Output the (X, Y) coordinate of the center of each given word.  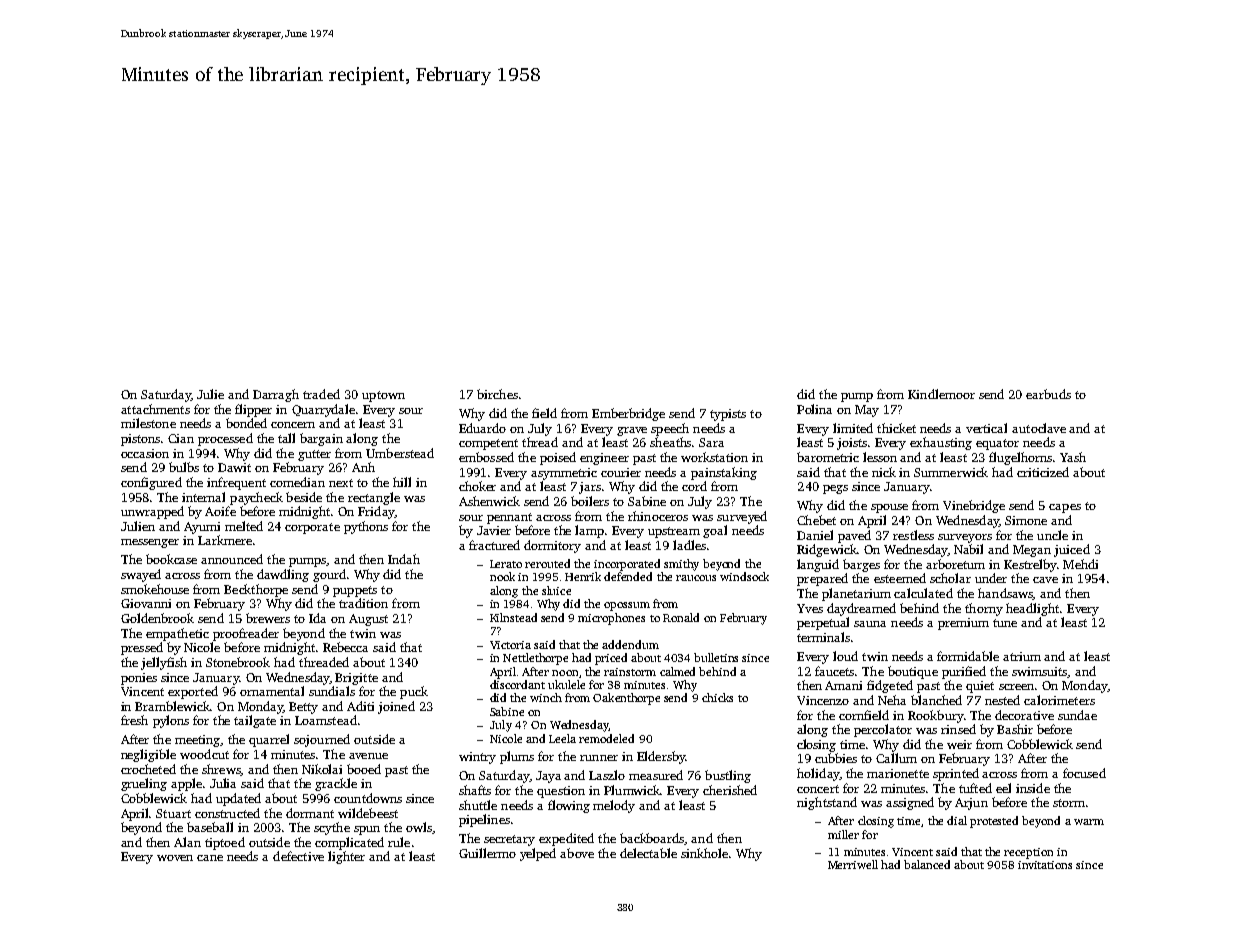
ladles (689, 545)
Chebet (816, 520)
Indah (404, 559)
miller (843, 834)
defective (298, 856)
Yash (1073, 457)
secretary (509, 840)
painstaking (724, 473)
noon (565, 673)
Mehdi (1080, 564)
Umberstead (400, 453)
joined (396, 707)
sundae (1077, 715)
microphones (611, 619)
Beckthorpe (256, 590)
